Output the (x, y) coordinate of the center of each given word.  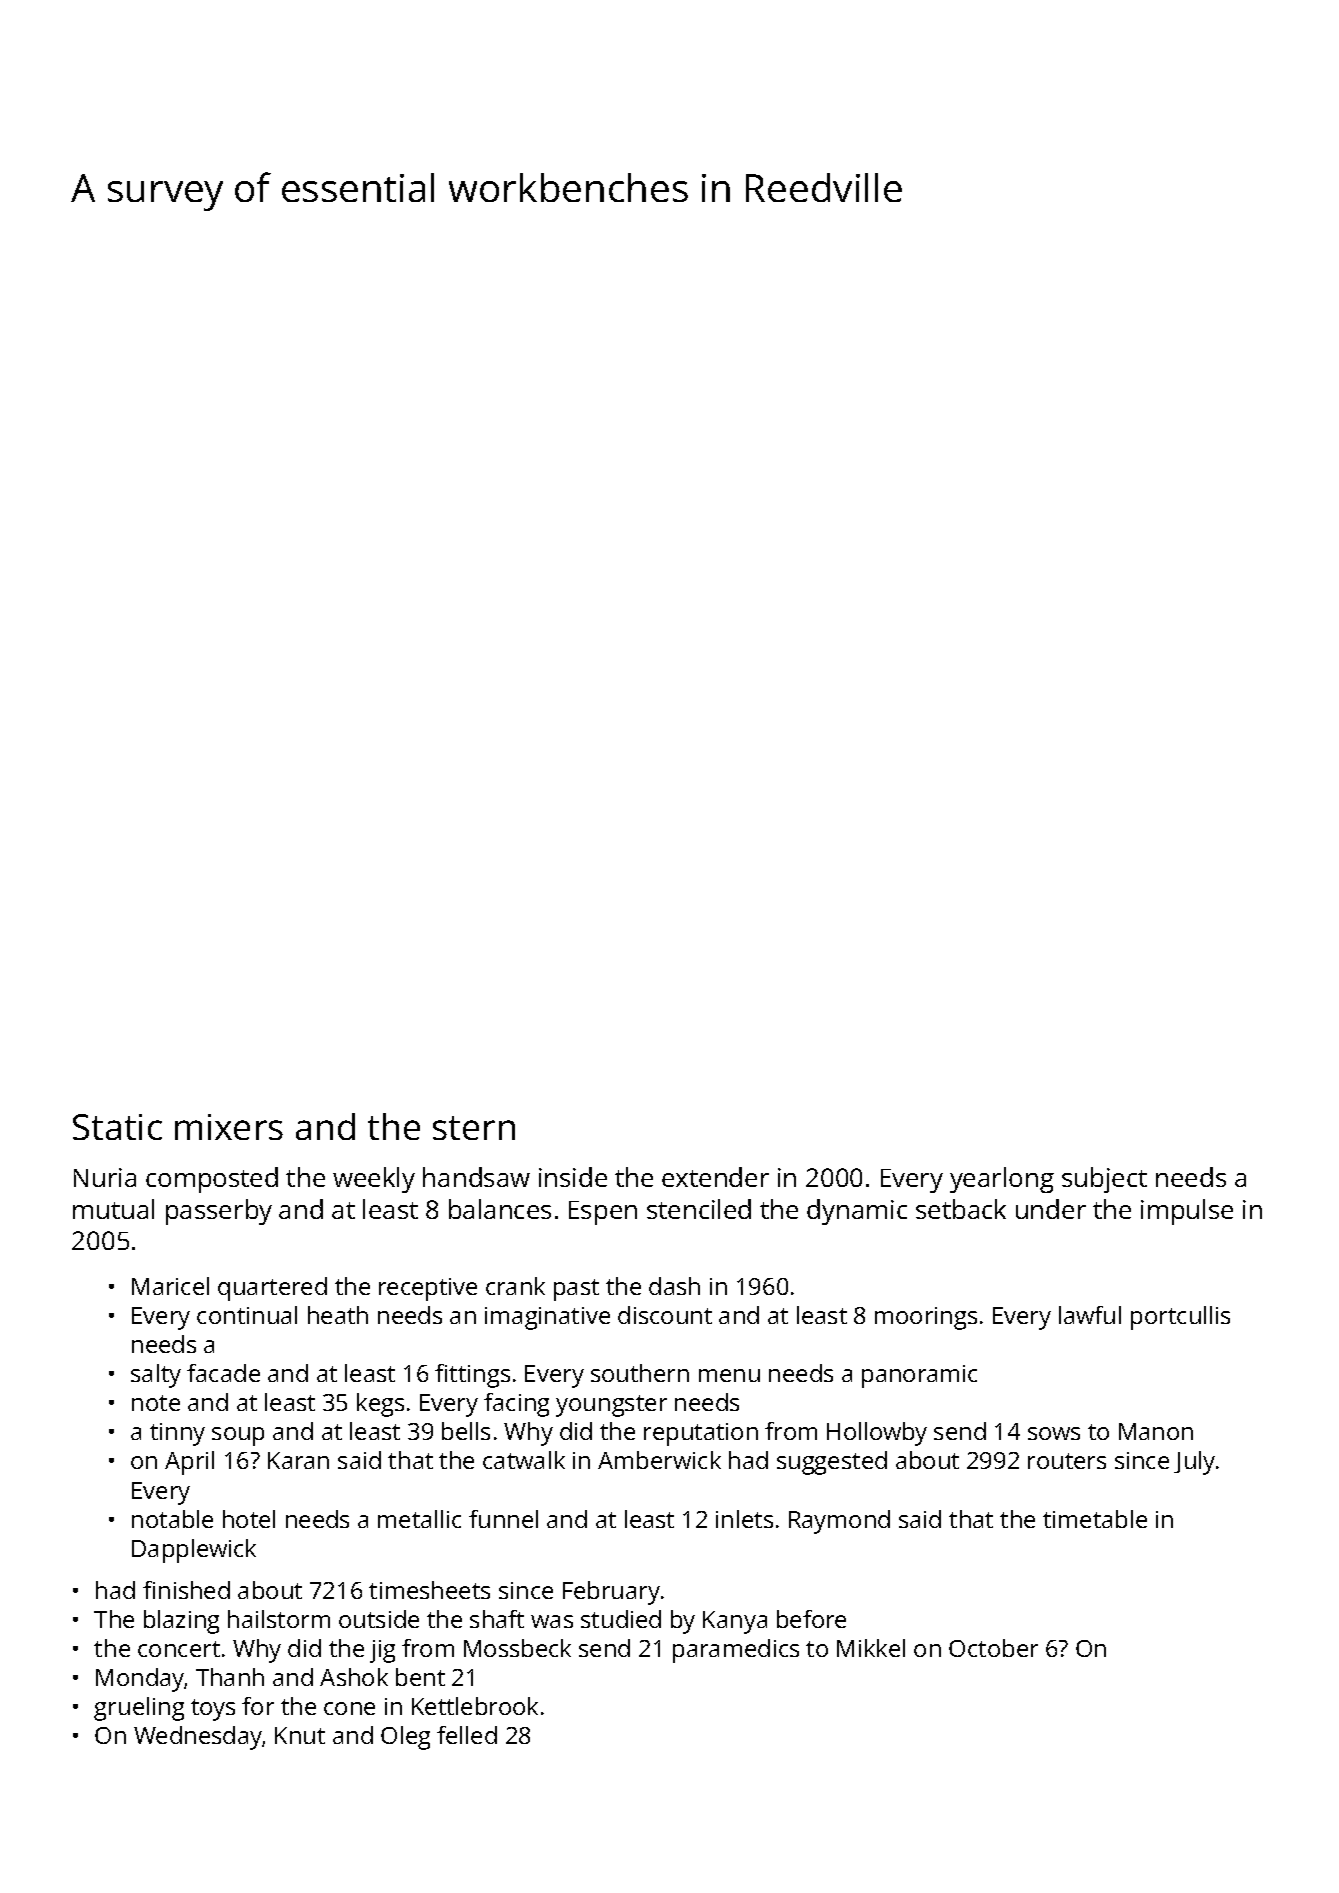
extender (715, 1177)
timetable (1095, 1519)
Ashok (354, 1677)
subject (1104, 1180)
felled (467, 1735)
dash (674, 1286)
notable (172, 1519)
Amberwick (659, 1460)
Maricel (170, 1286)
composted (212, 1180)
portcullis (1180, 1318)
